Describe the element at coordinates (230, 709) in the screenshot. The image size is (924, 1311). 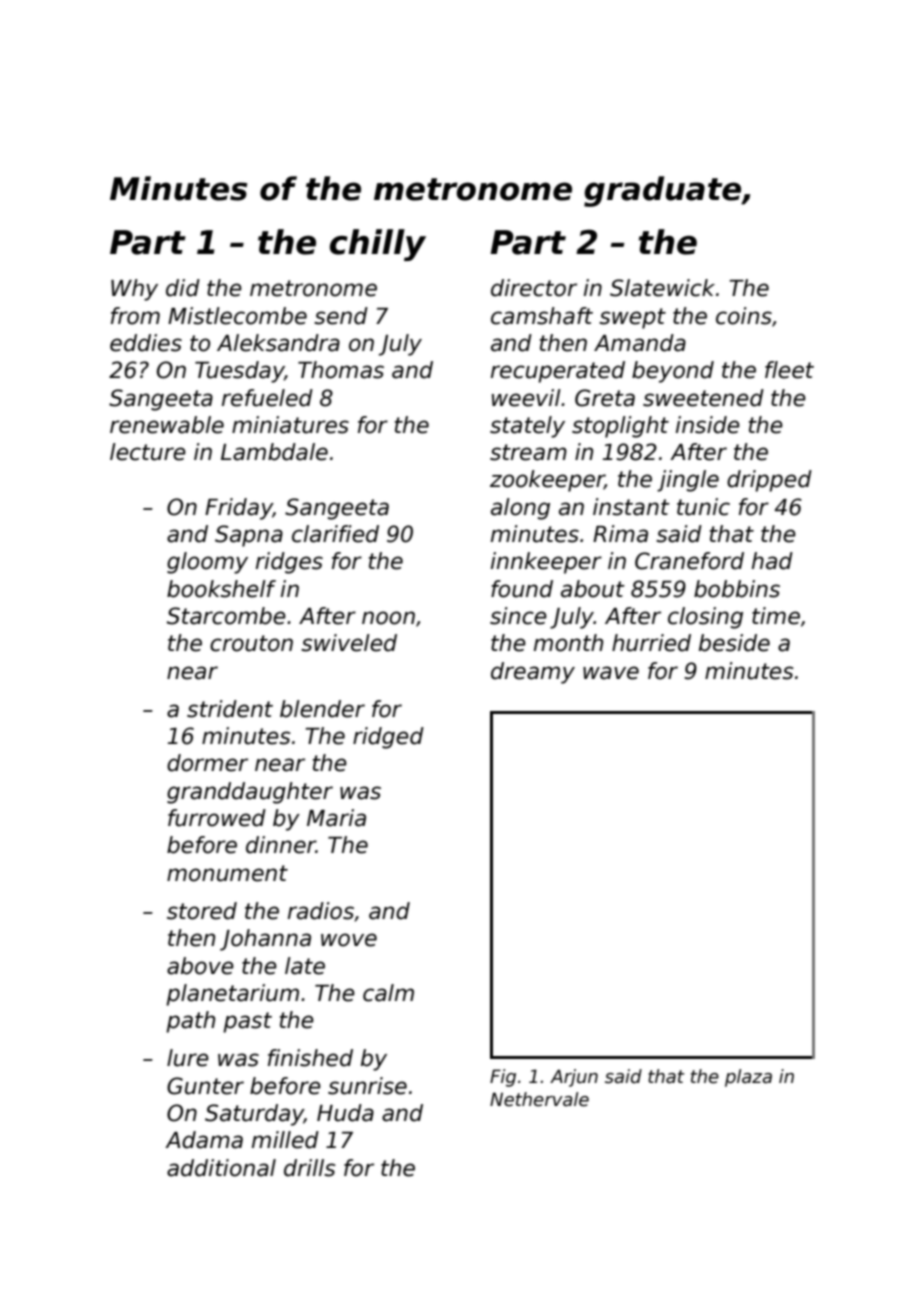
I see `strident` at that location.
